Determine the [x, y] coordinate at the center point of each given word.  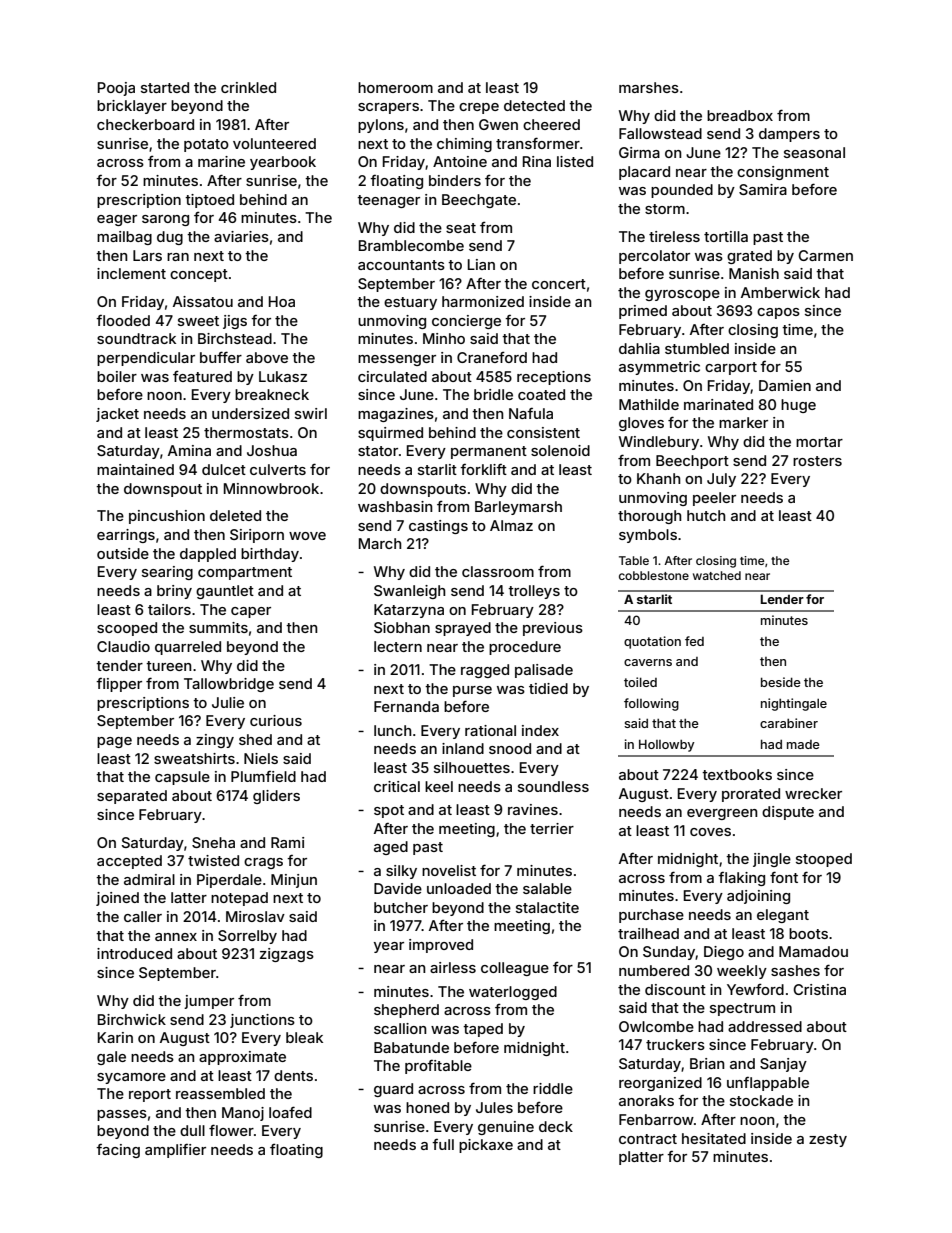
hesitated [714, 1138]
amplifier [175, 1151]
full [443, 1144]
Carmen [825, 255]
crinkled [248, 87]
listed [575, 161]
